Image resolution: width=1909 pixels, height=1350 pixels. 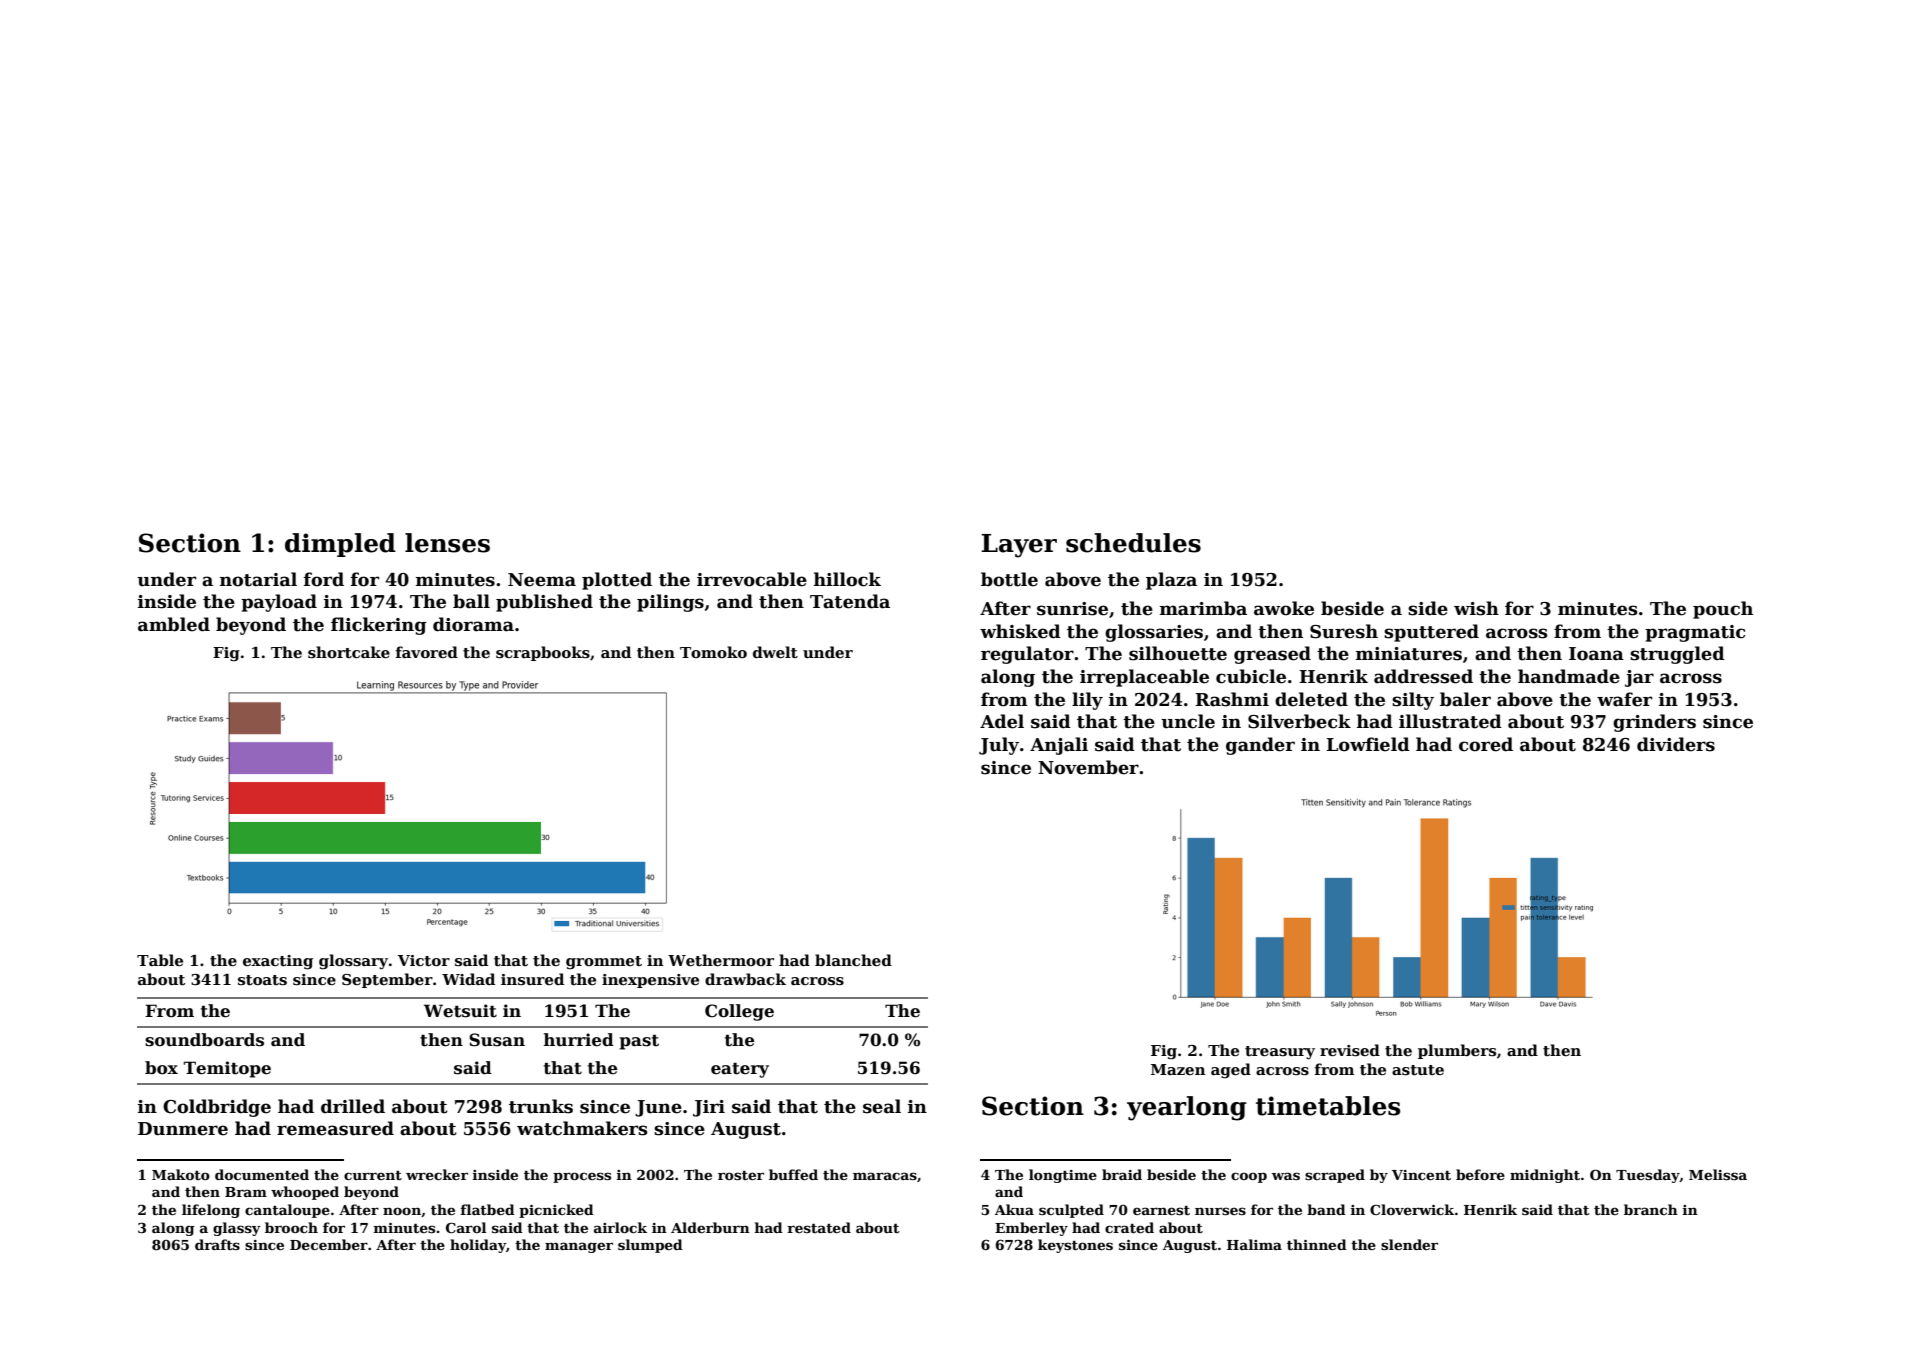 What do you see at coordinates (217, 1244) in the screenshot?
I see `drafts` at bounding box center [217, 1244].
